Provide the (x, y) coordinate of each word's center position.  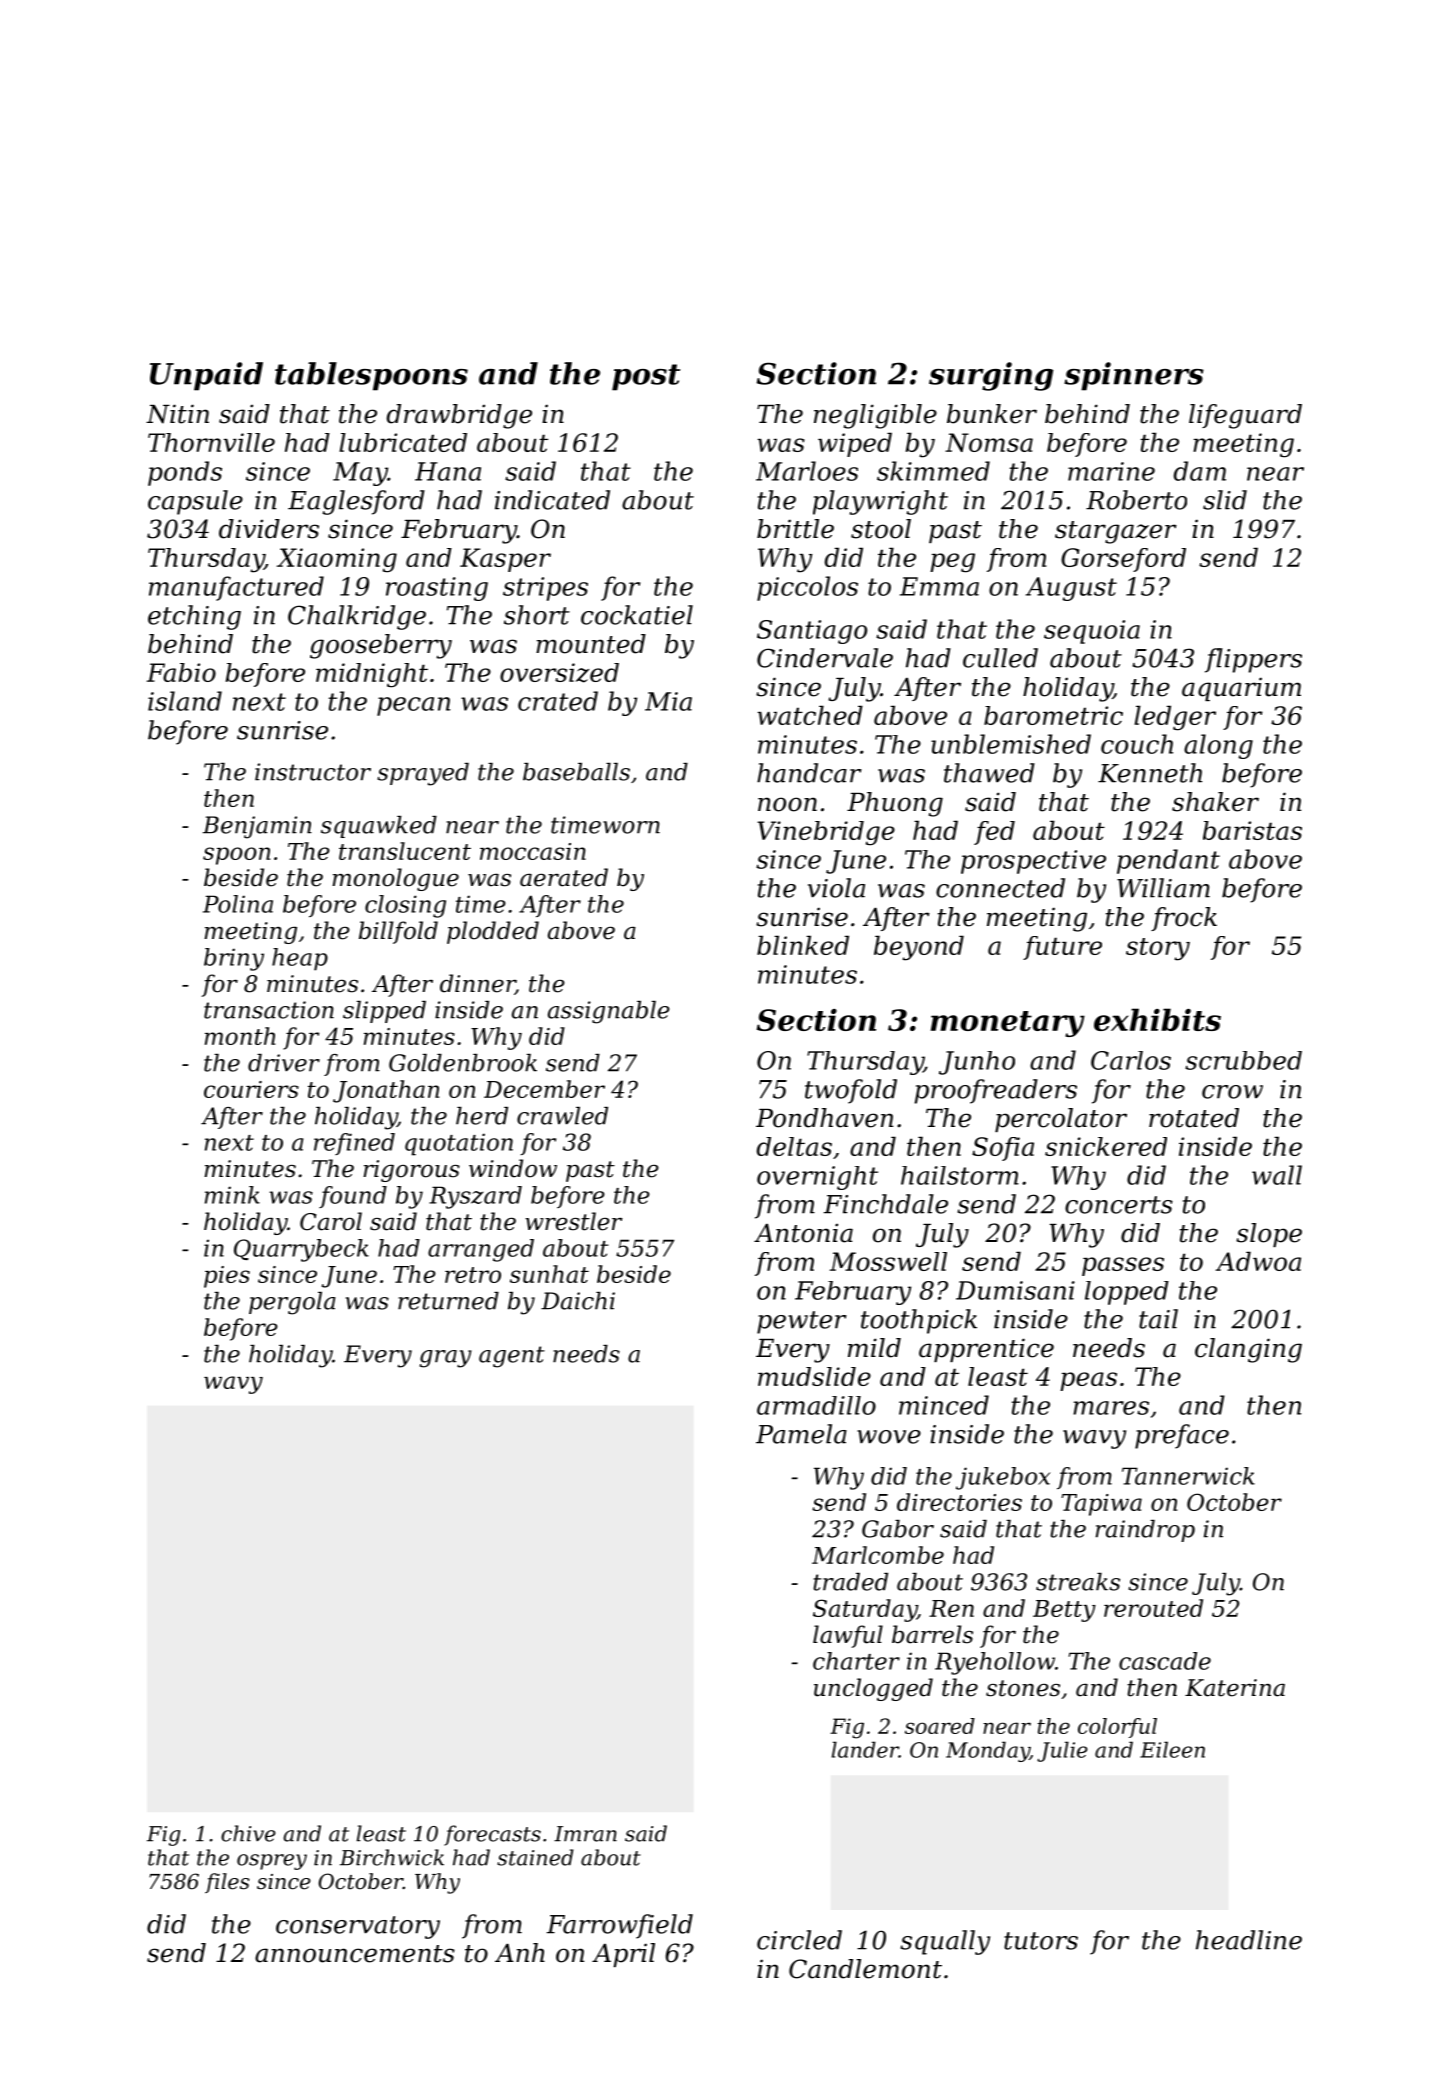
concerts (1119, 1205)
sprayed (423, 774)
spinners (1134, 376)
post (646, 377)
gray (446, 1359)
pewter (802, 1322)
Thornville (211, 442)
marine (1111, 471)
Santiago (812, 632)
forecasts (492, 1835)
